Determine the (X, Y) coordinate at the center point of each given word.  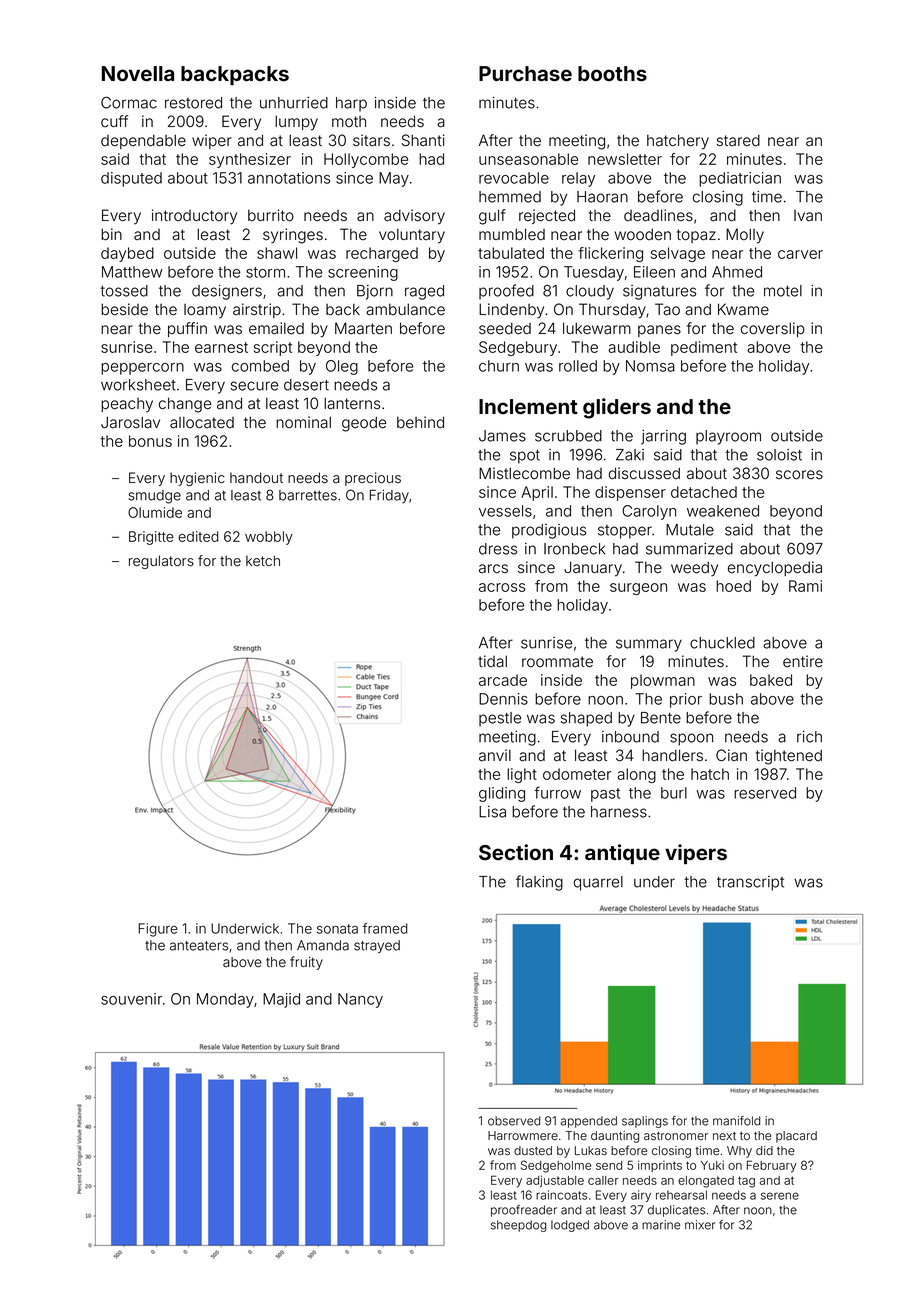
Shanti (423, 140)
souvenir (131, 999)
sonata (337, 929)
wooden (643, 234)
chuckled (722, 643)
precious (373, 479)
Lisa (492, 812)
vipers (696, 854)
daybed (127, 254)
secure (254, 386)
